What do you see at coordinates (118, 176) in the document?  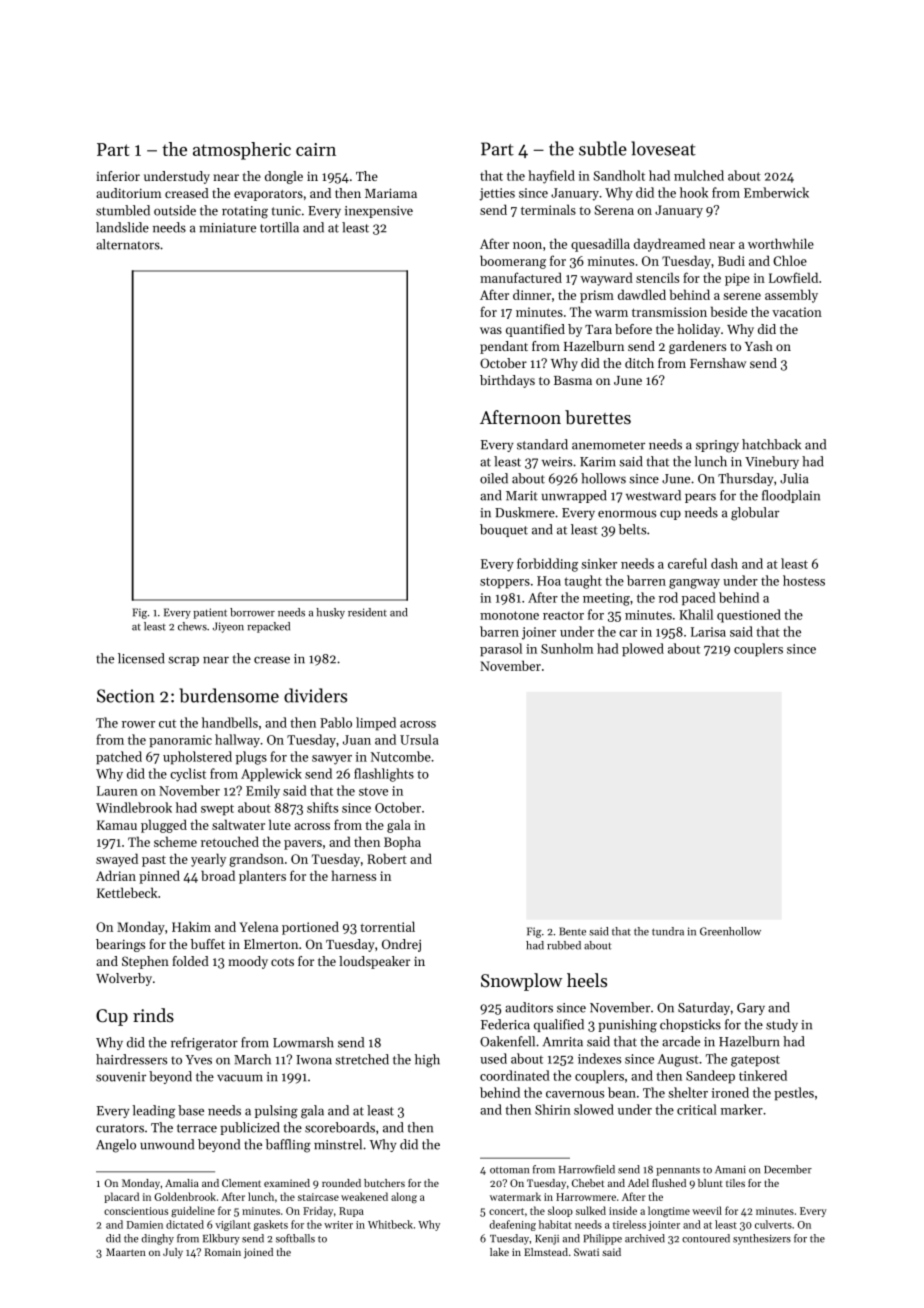 I see `inferior` at bounding box center [118, 176].
